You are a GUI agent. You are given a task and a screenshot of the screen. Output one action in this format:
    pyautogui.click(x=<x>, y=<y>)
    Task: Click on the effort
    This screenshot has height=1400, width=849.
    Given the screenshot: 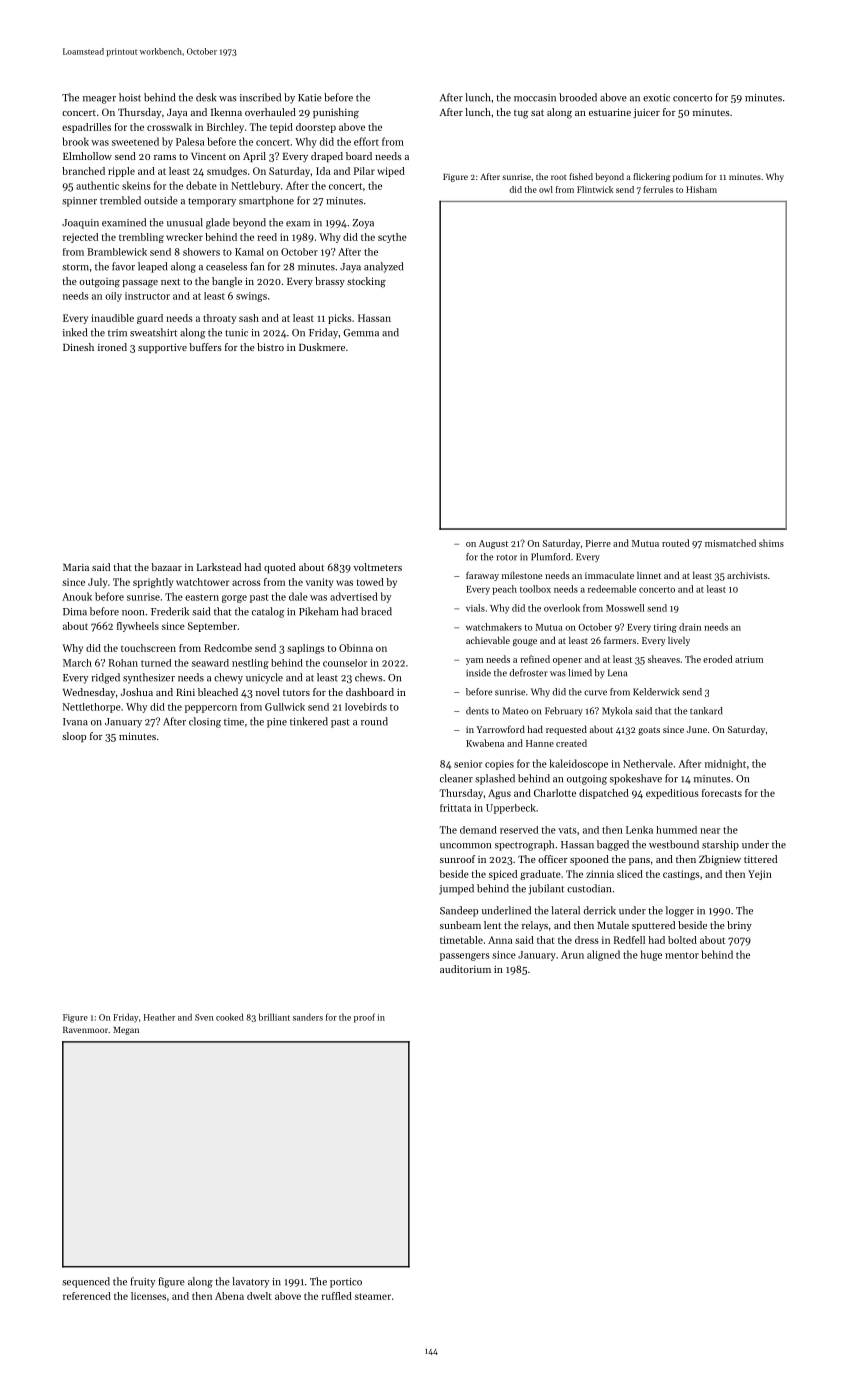 What is the action you would take?
    pyautogui.click(x=366, y=141)
